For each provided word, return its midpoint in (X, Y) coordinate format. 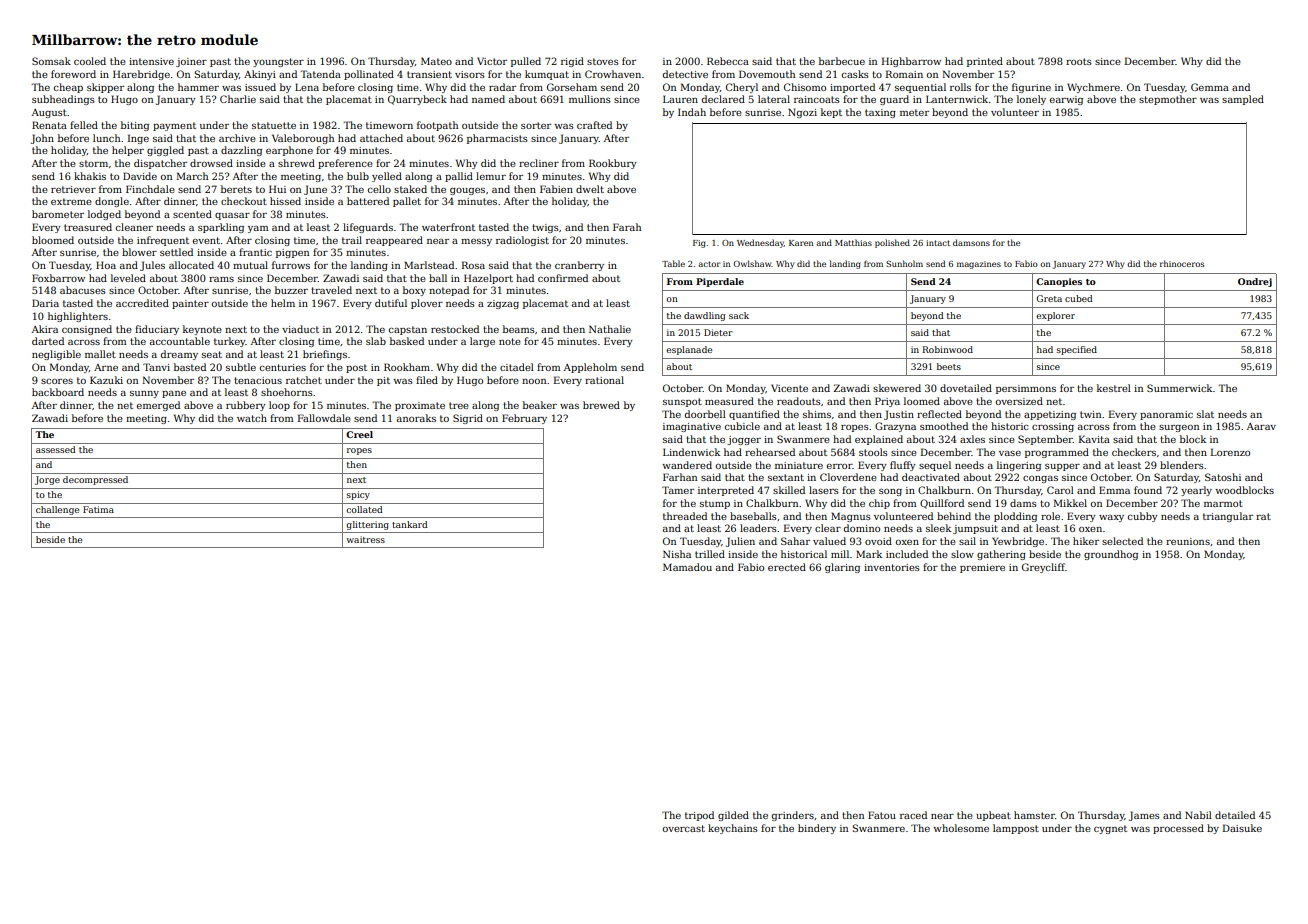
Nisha (677, 554)
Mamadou (687, 567)
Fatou (882, 815)
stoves (603, 61)
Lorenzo (1230, 452)
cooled (90, 61)
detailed (1235, 815)
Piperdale (720, 282)
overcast (684, 828)
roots (1079, 61)
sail (967, 541)
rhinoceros (1182, 263)
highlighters (78, 317)
